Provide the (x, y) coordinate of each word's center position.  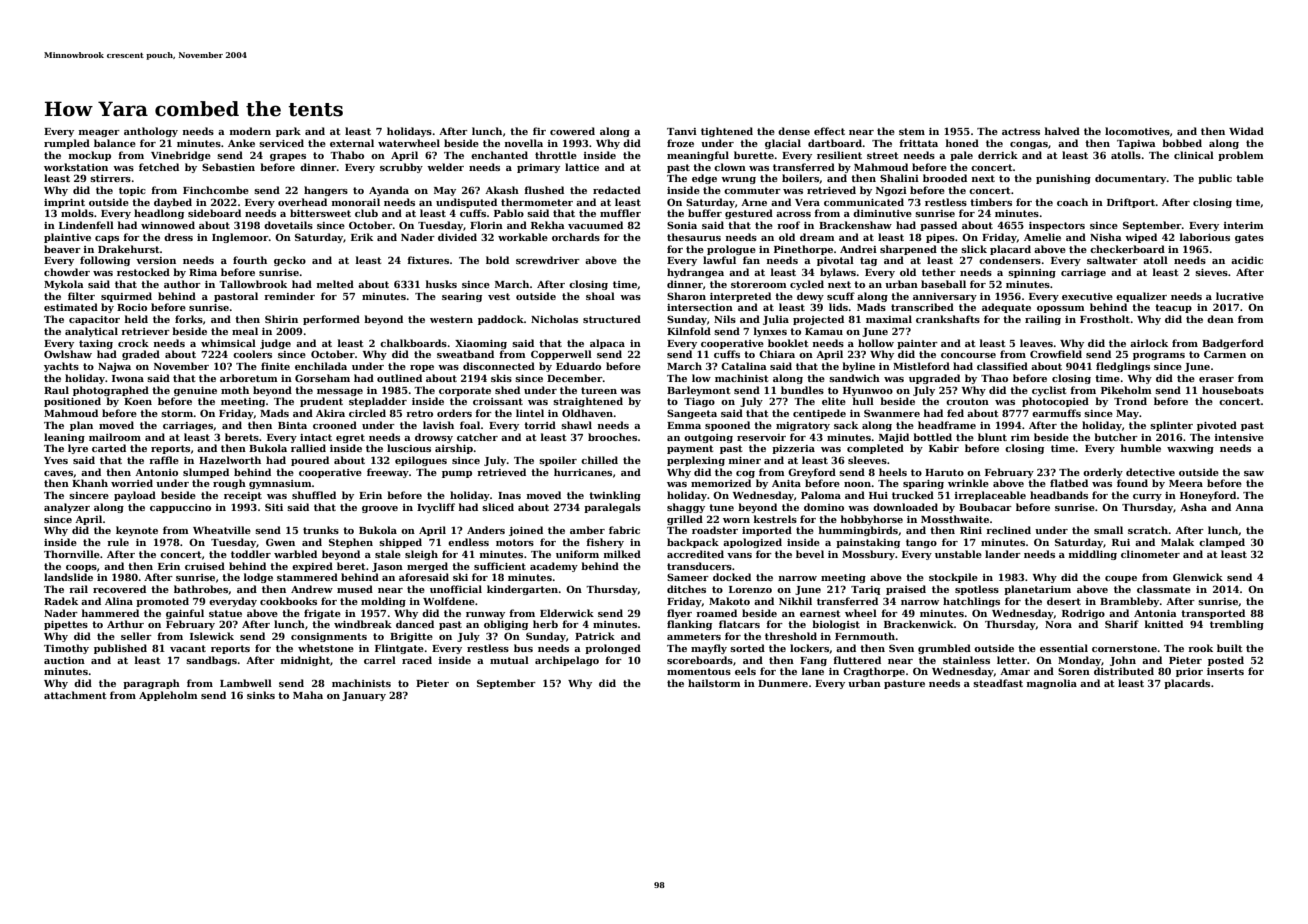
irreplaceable (990, 496)
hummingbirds (858, 531)
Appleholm (168, 696)
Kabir (944, 448)
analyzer (67, 508)
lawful (719, 260)
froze (680, 143)
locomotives (1137, 131)
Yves (56, 460)
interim (1244, 225)
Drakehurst (129, 249)
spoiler (558, 461)
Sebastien (228, 167)
